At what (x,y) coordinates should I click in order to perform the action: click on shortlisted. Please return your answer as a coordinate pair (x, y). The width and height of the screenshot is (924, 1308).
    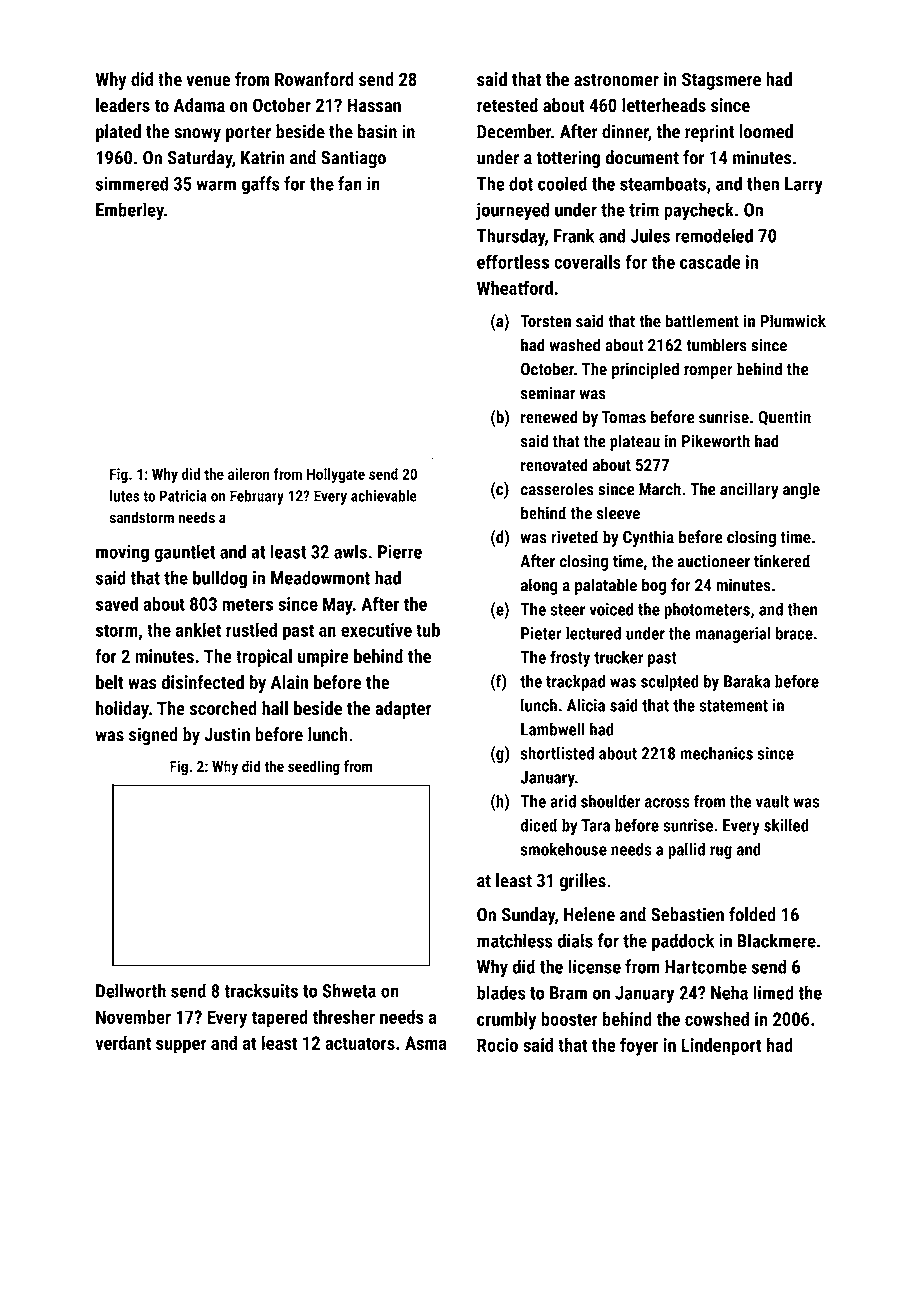
    Looking at the image, I should click on (557, 753).
